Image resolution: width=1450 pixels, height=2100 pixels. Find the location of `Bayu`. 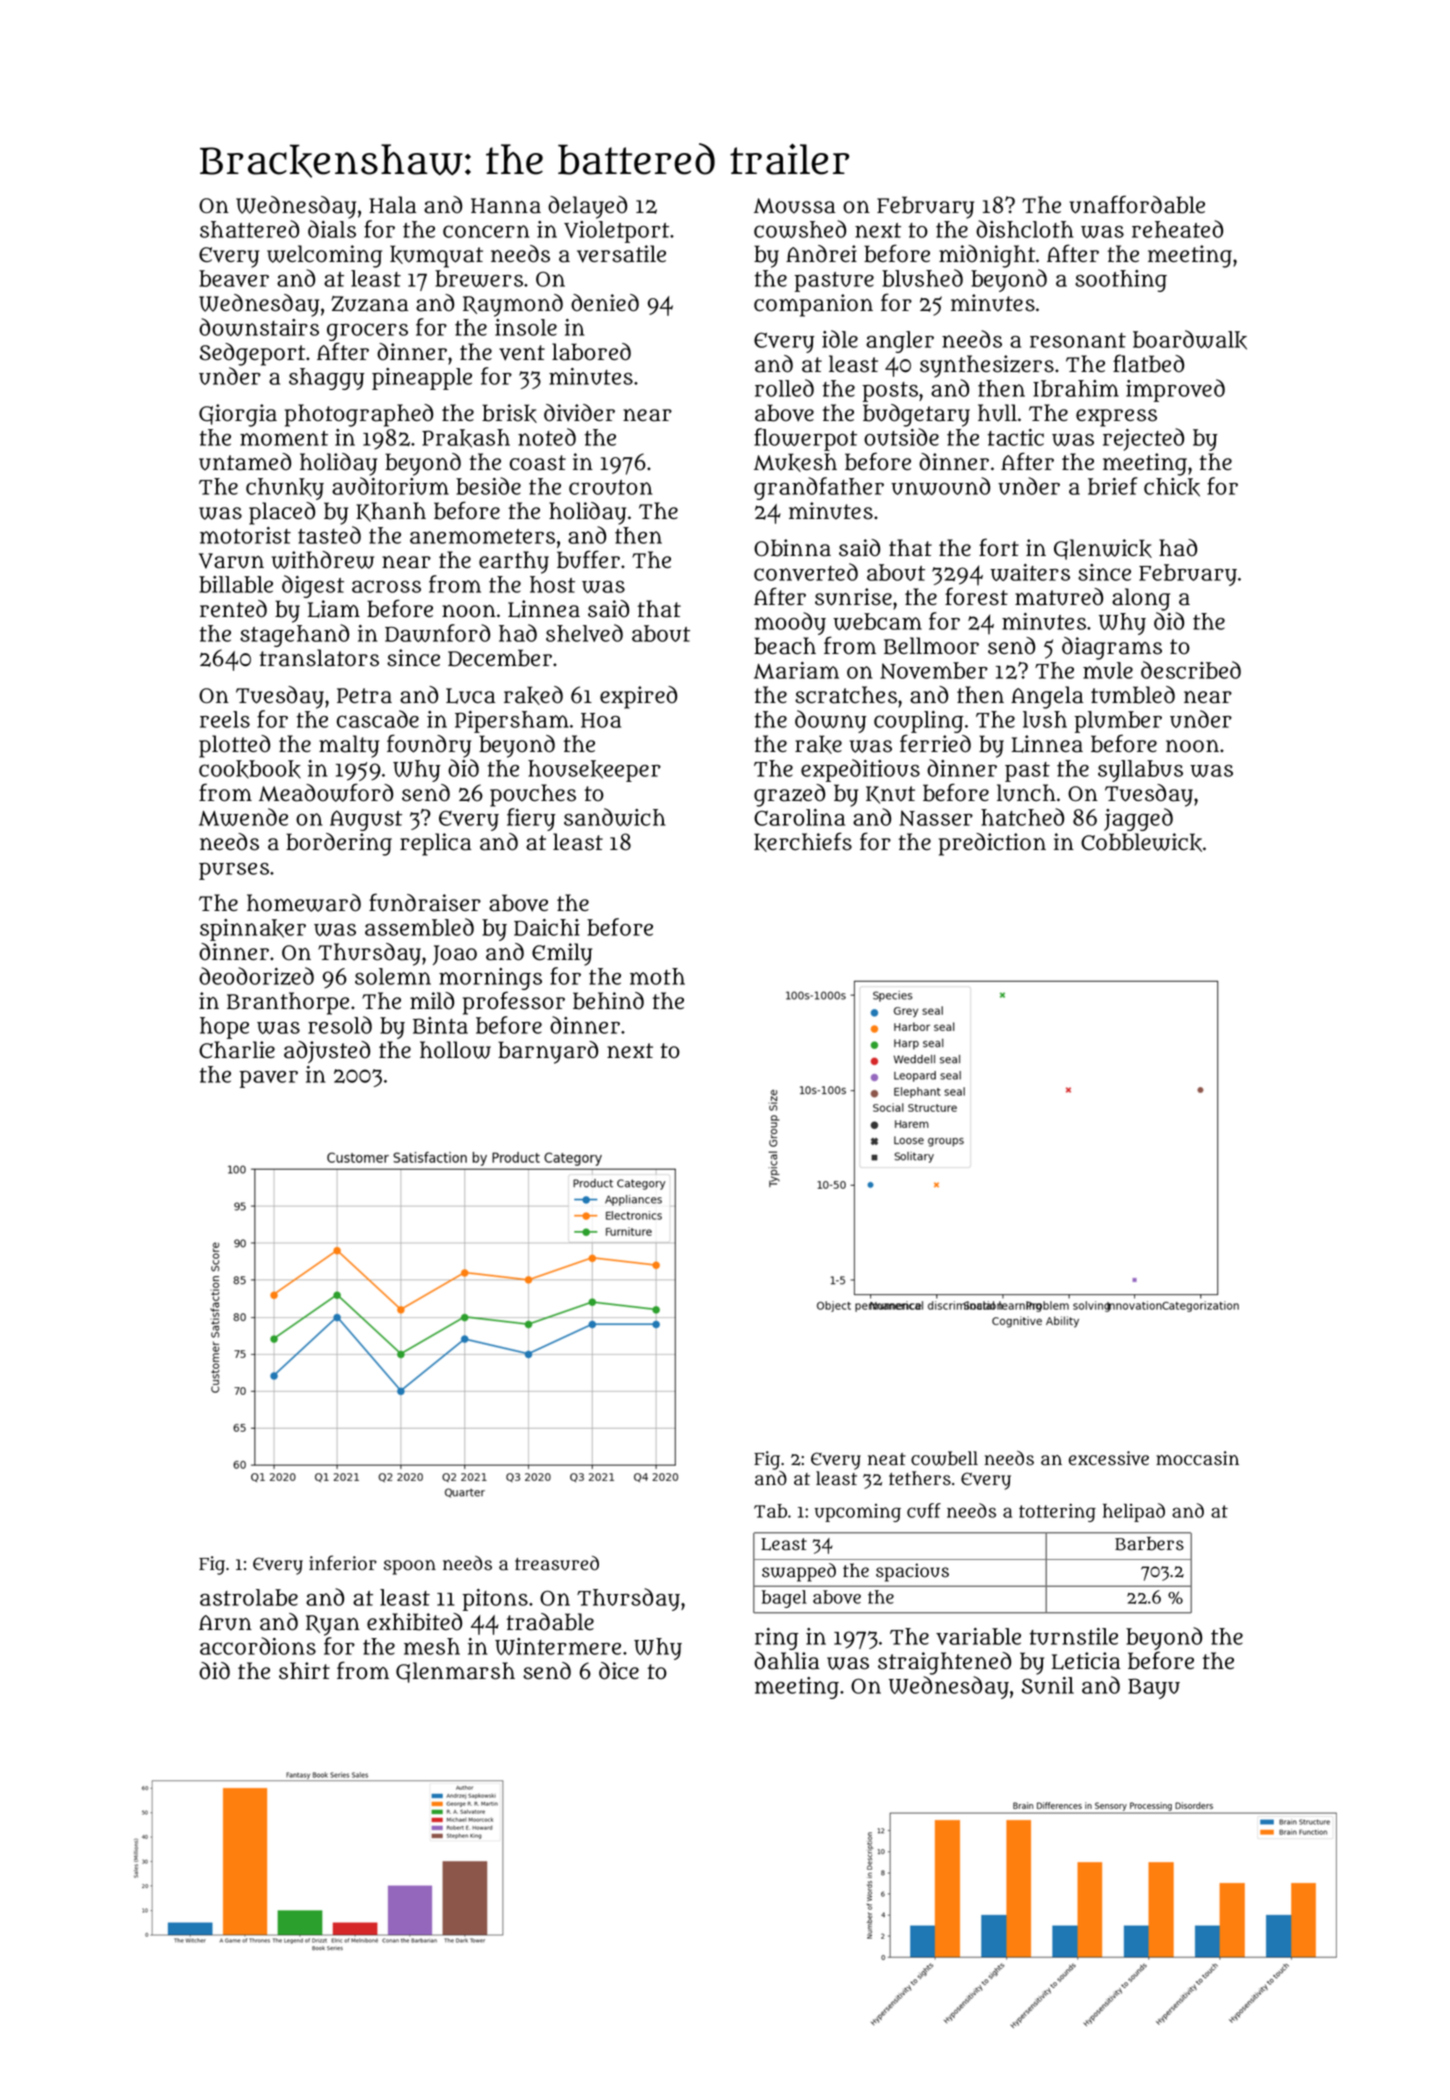

Bayu is located at coordinates (1154, 1688).
